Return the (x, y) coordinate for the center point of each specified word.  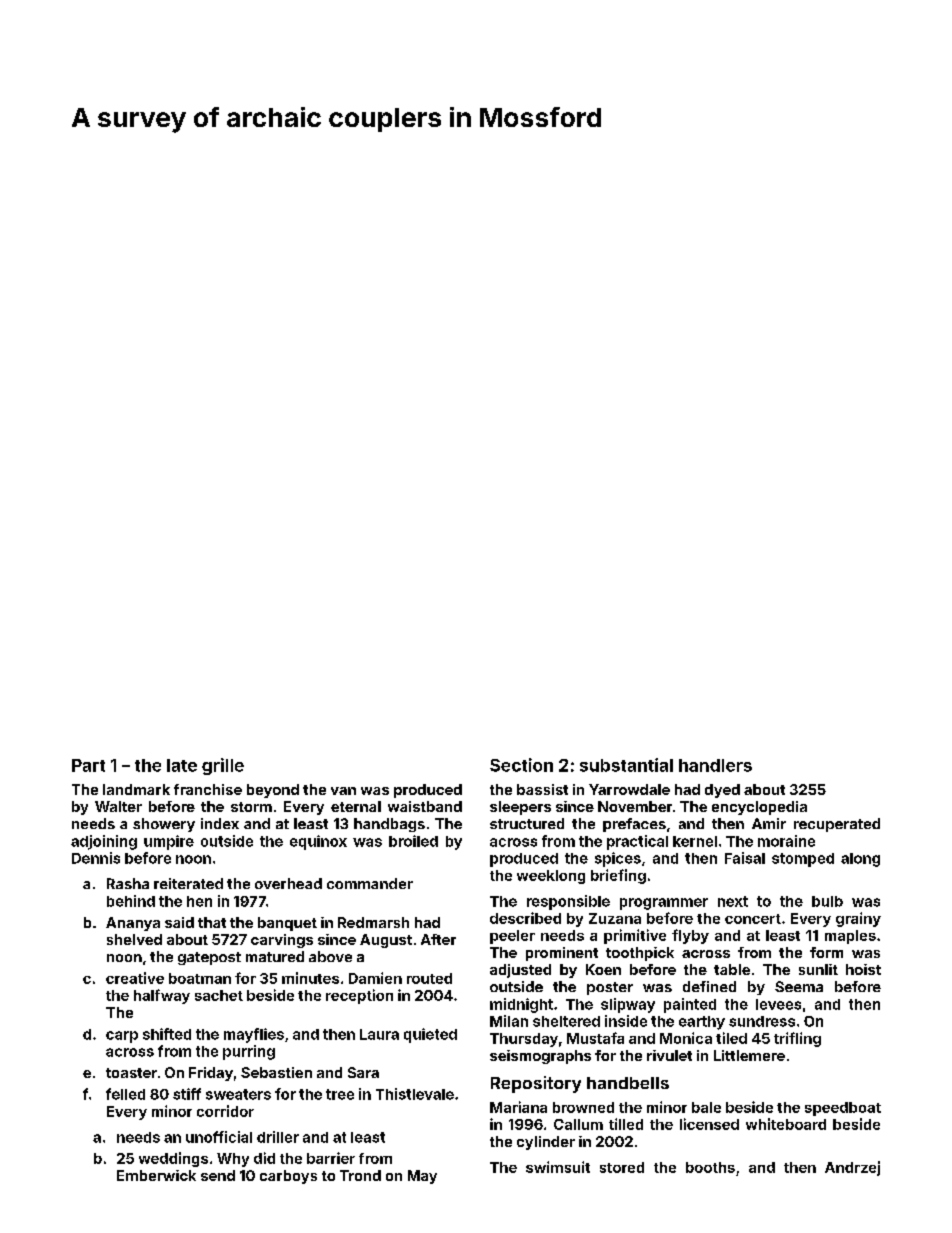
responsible (568, 902)
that (212, 922)
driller (278, 1137)
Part (88, 765)
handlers (715, 765)
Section (521, 765)
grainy (858, 919)
